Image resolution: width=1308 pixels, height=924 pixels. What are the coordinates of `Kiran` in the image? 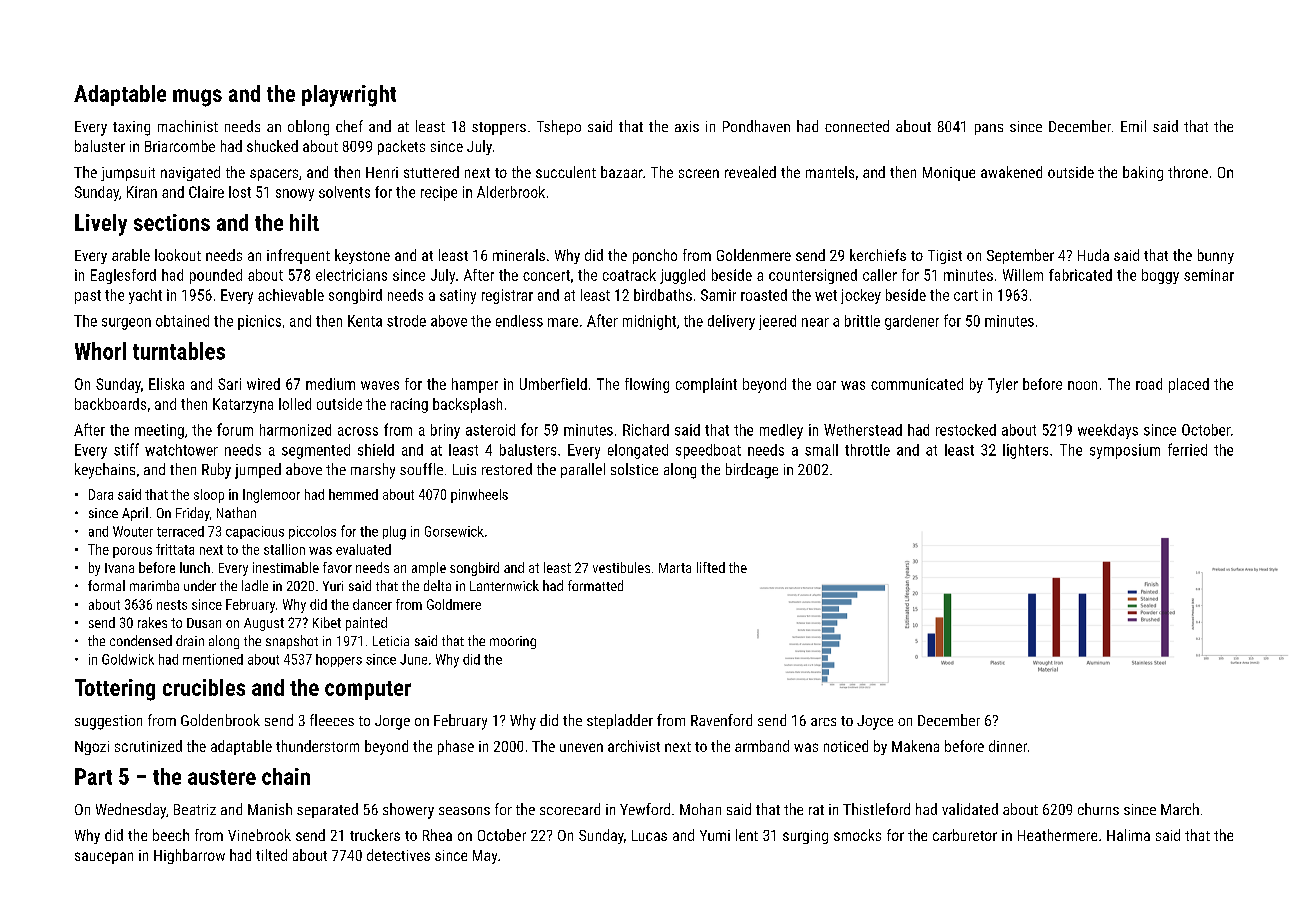 It's located at (142, 192).
